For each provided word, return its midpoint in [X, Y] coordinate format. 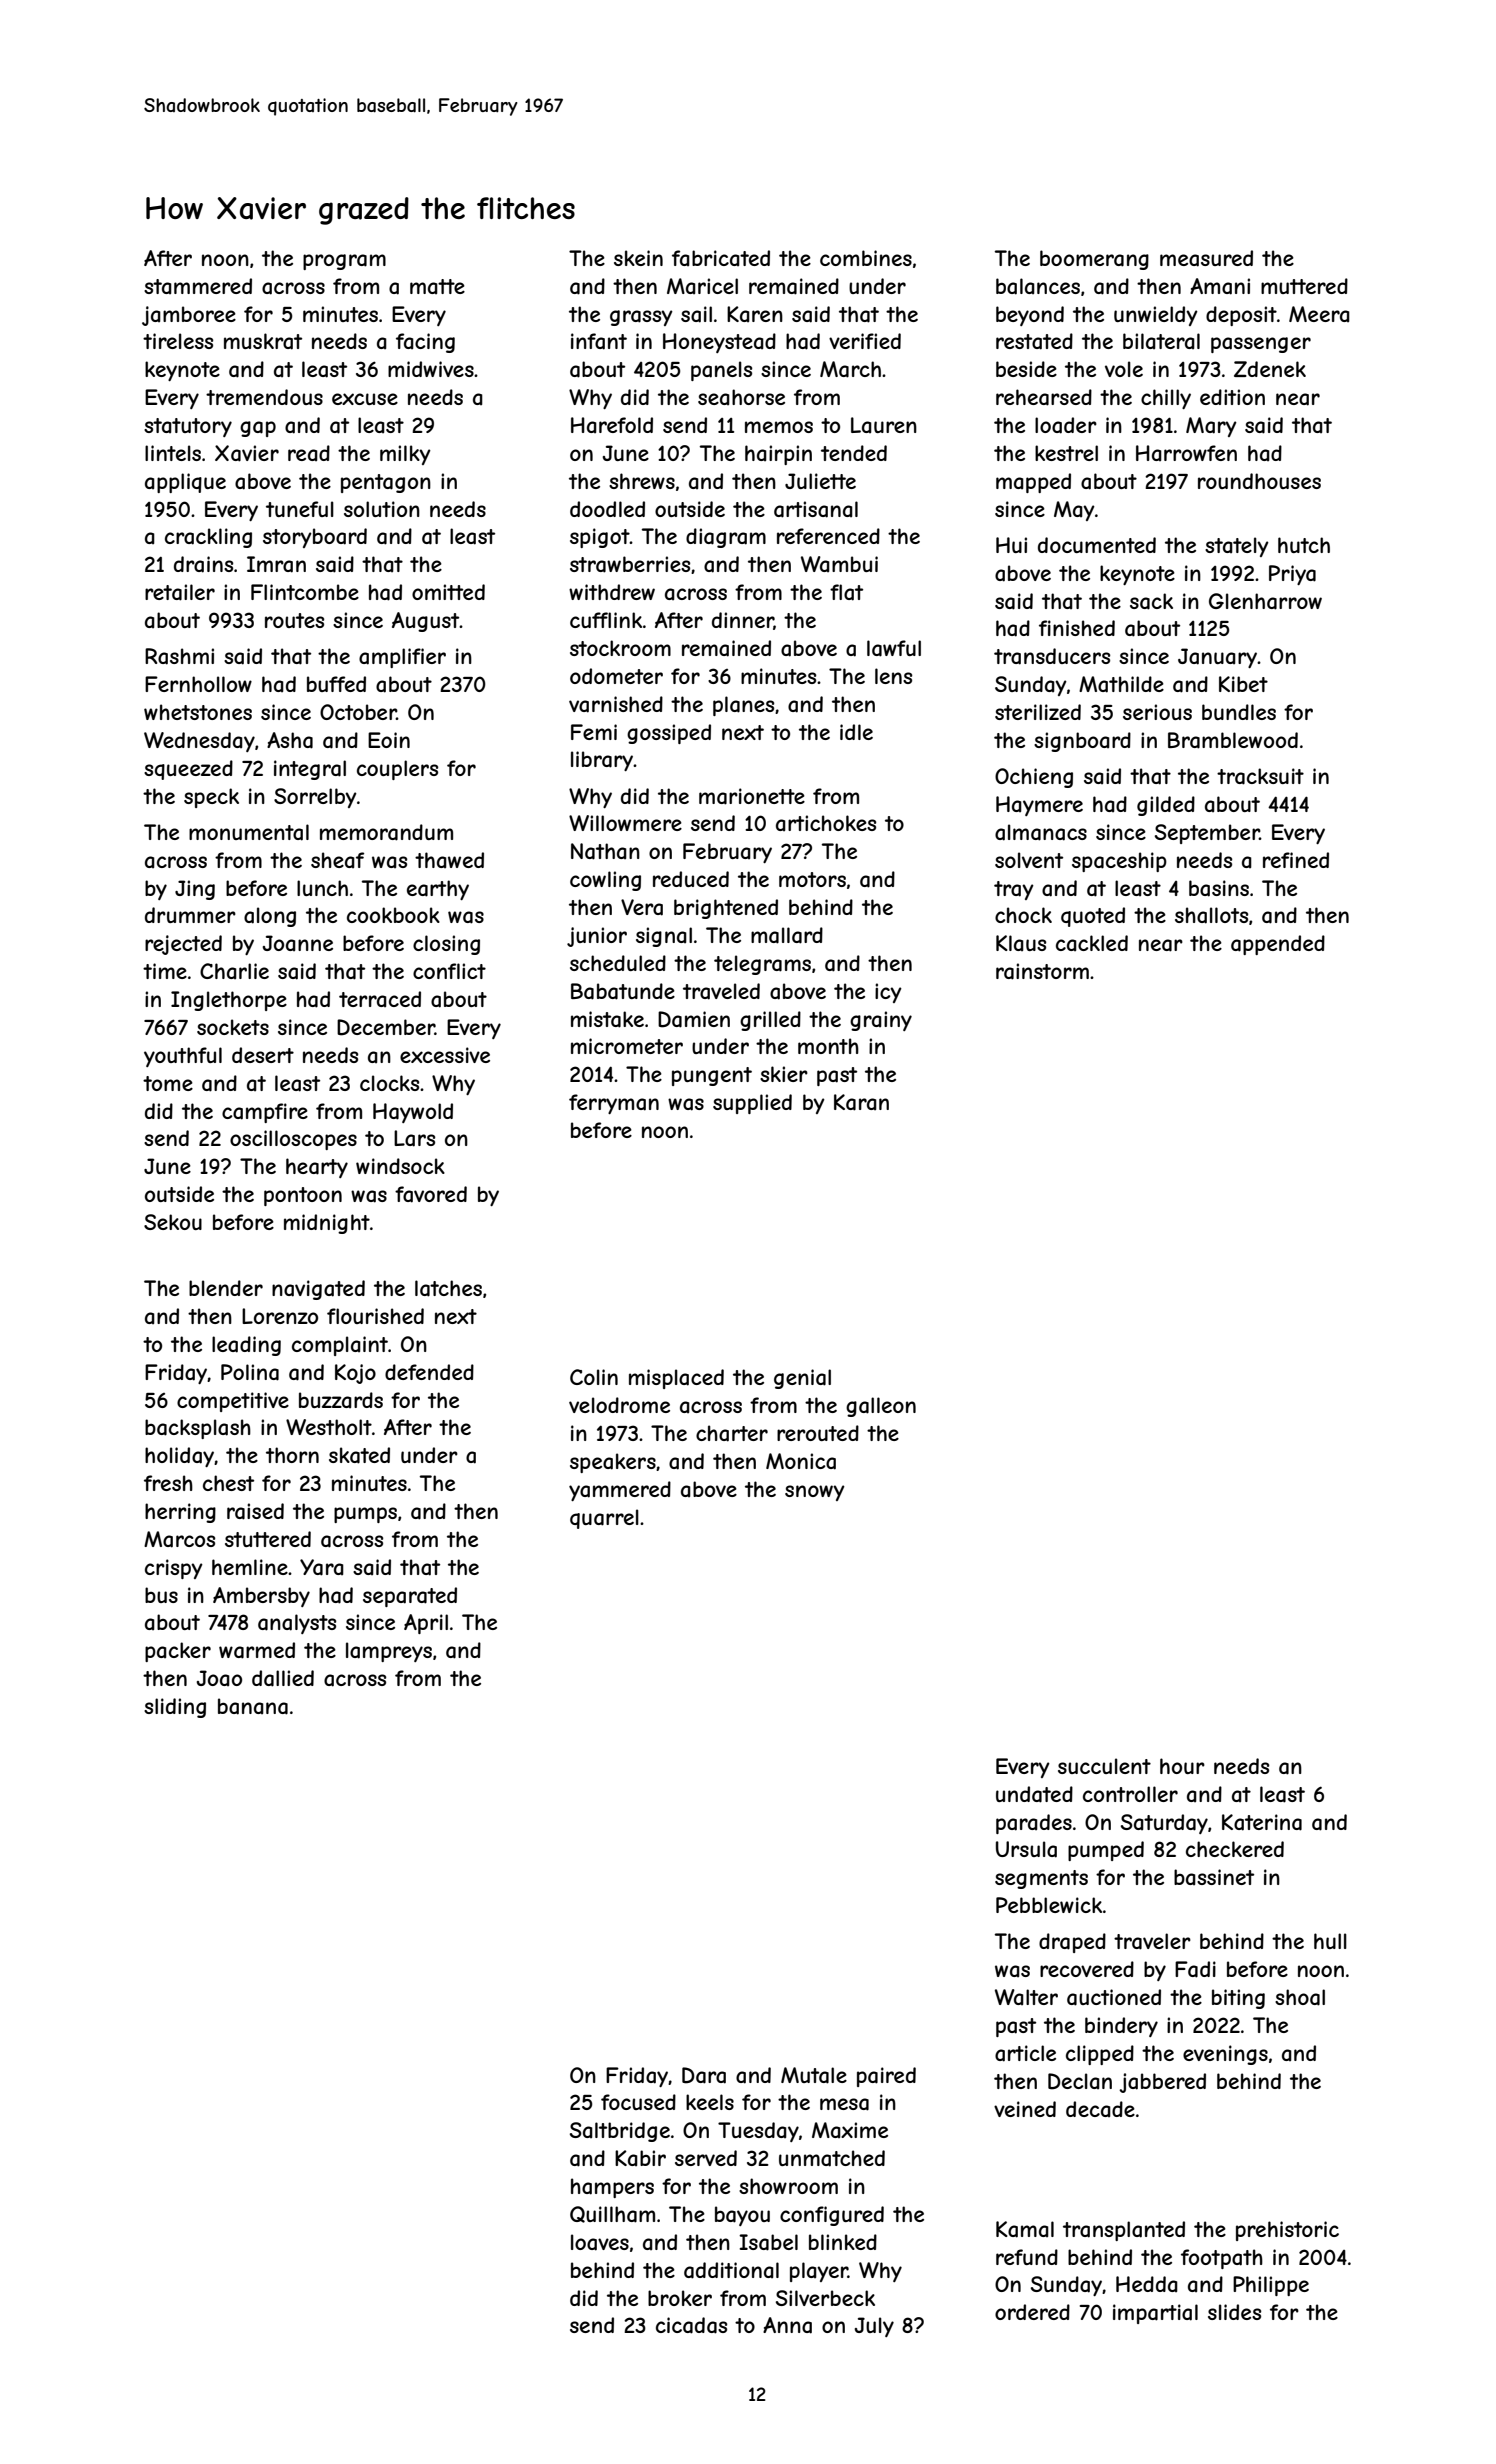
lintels [173, 453]
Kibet [1243, 684]
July [874, 2327]
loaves [600, 2242]
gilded [1166, 806]
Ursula [1026, 1849]
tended [854, 453]
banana [253, 1706]
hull [1330, 1941]
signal [664, 937]
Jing [195, 890]
